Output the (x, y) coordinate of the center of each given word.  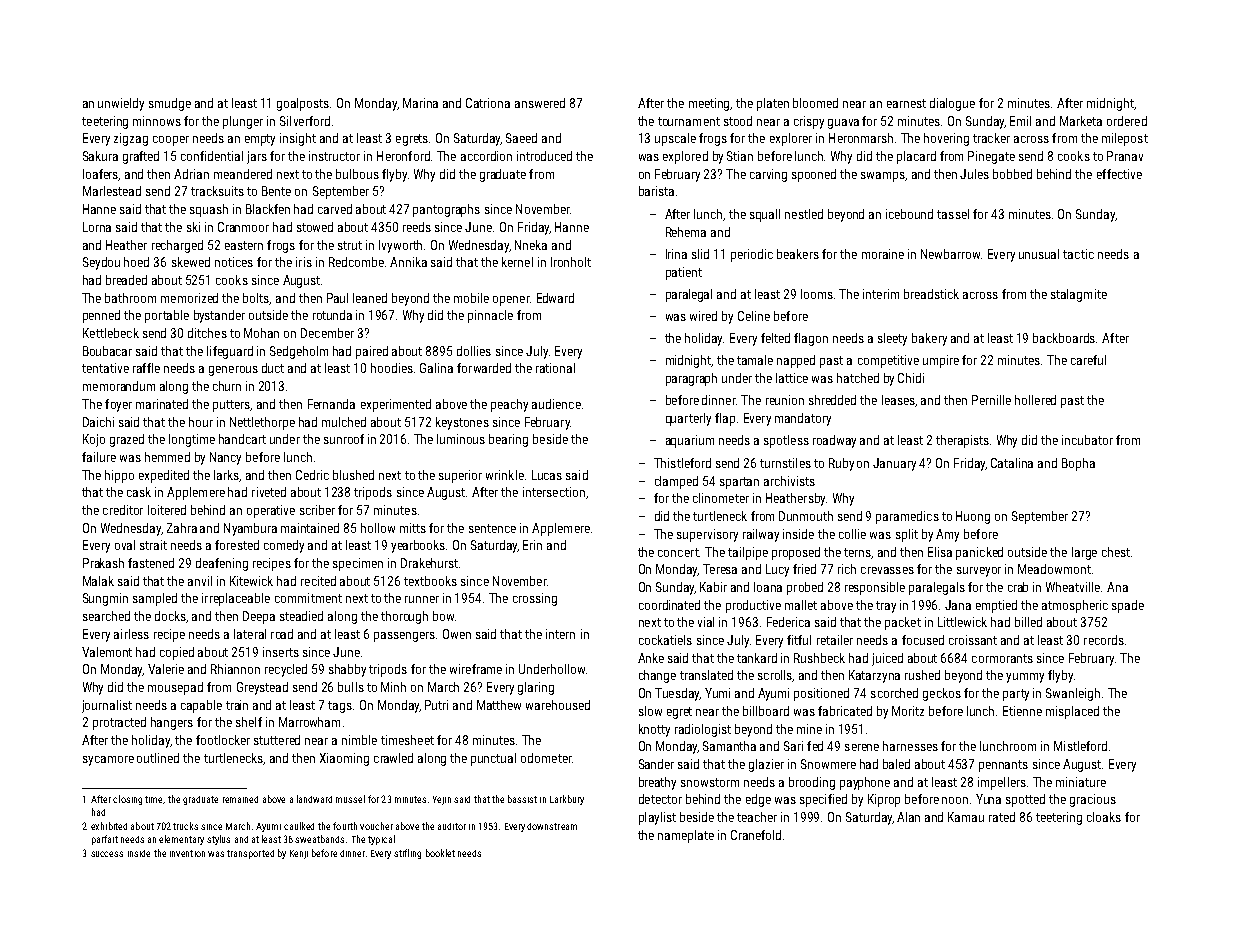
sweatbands (319, 839)
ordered (1127, 121)
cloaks (1104, 817)
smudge (170, 104)
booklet (440, 853)
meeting (710, 104)
